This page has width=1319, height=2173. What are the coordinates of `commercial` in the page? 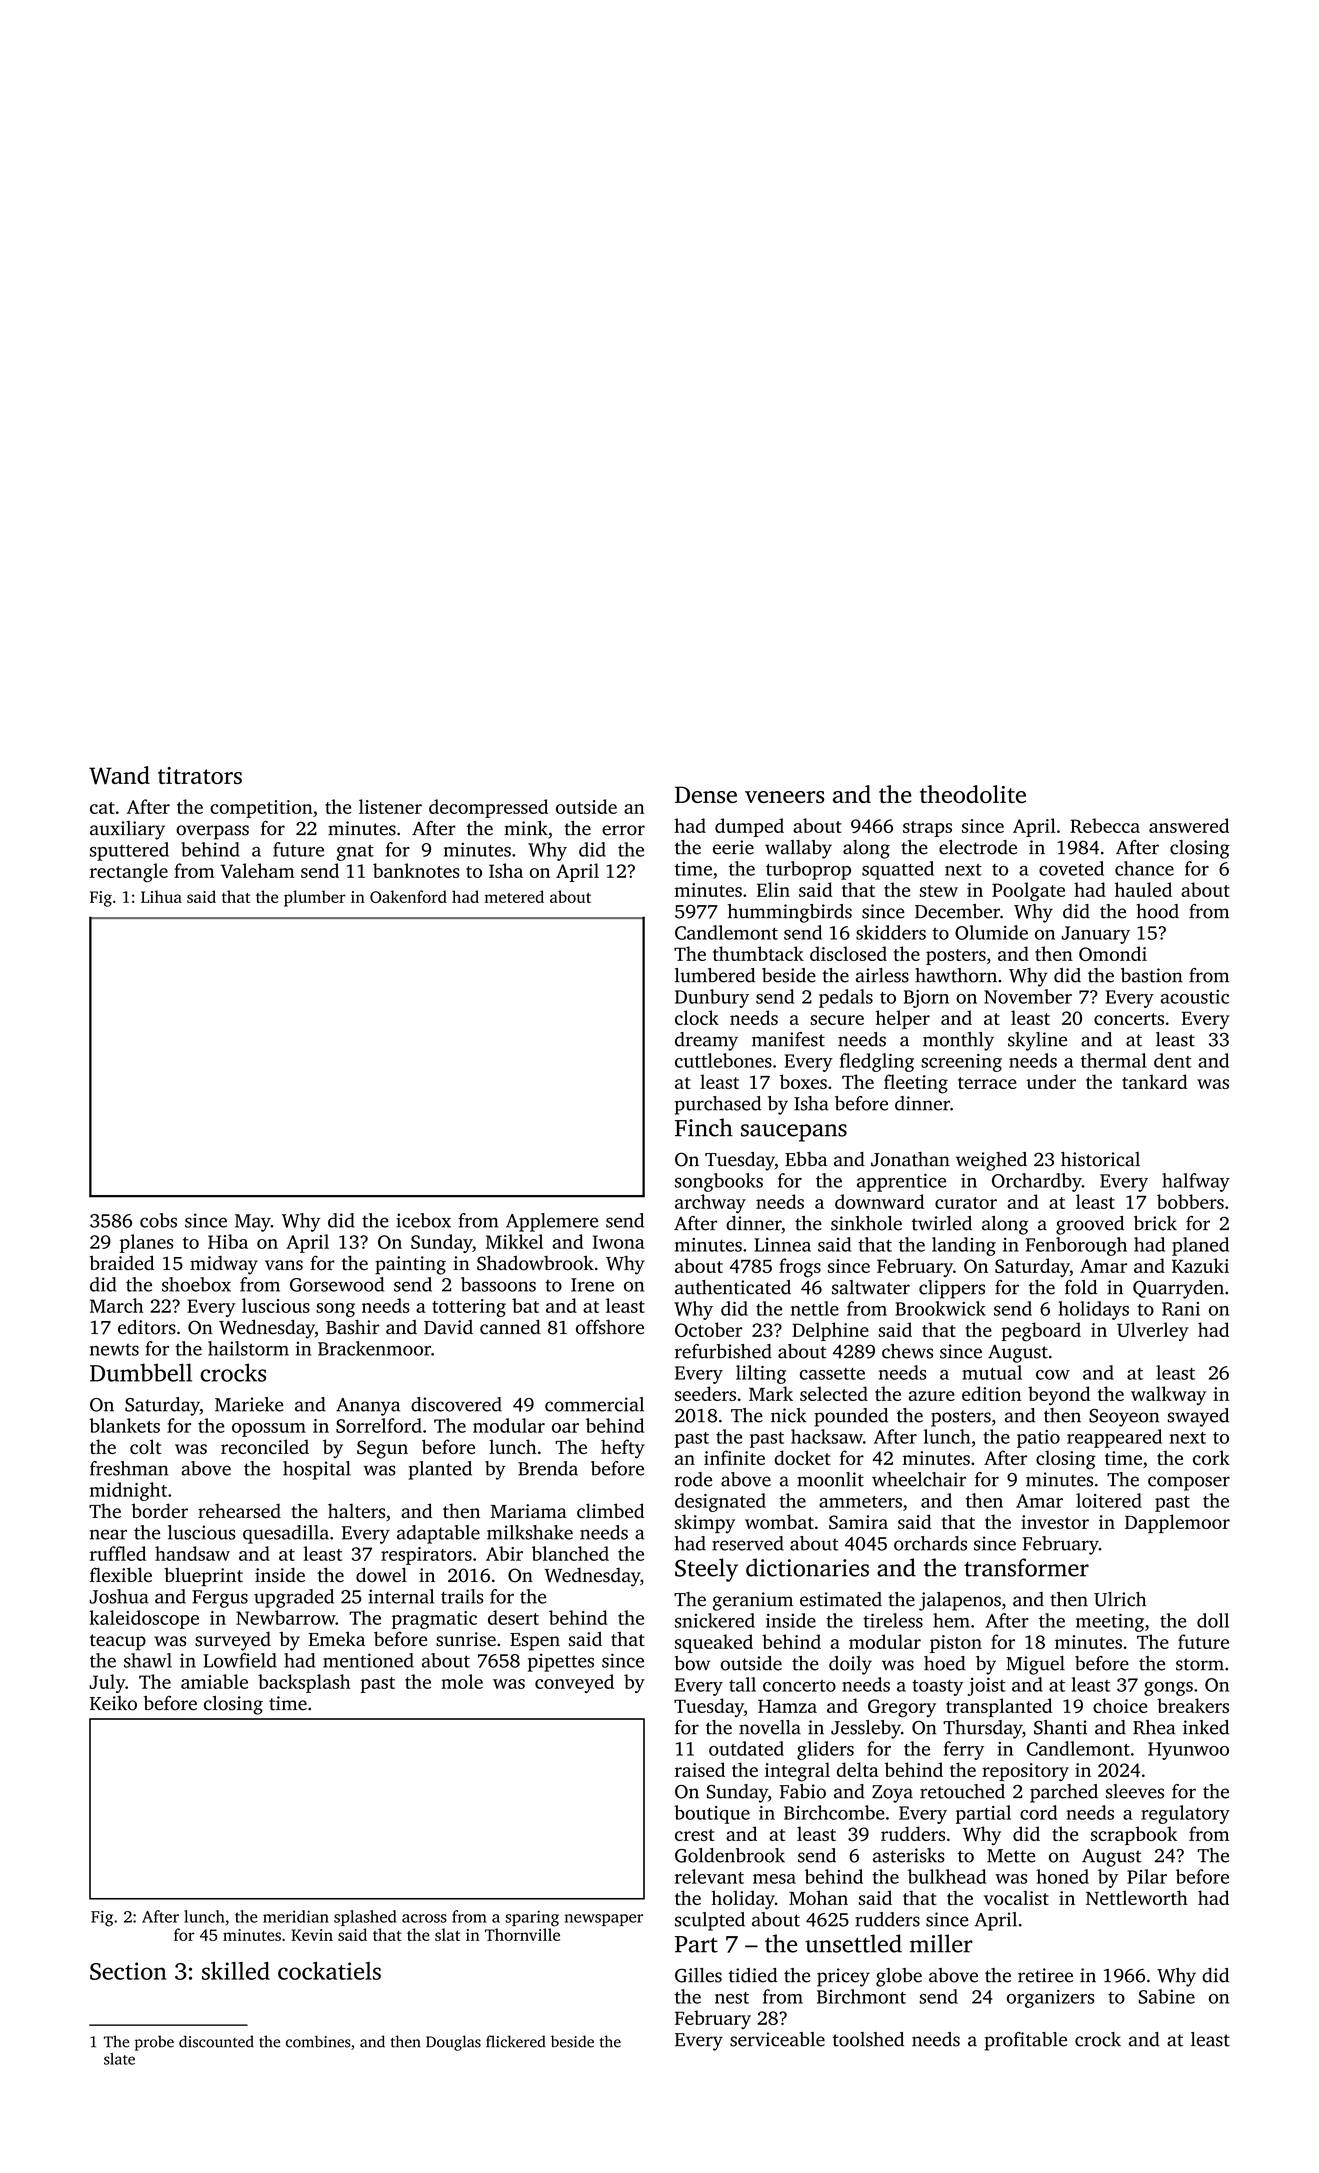 It's located at (594, 1404).
